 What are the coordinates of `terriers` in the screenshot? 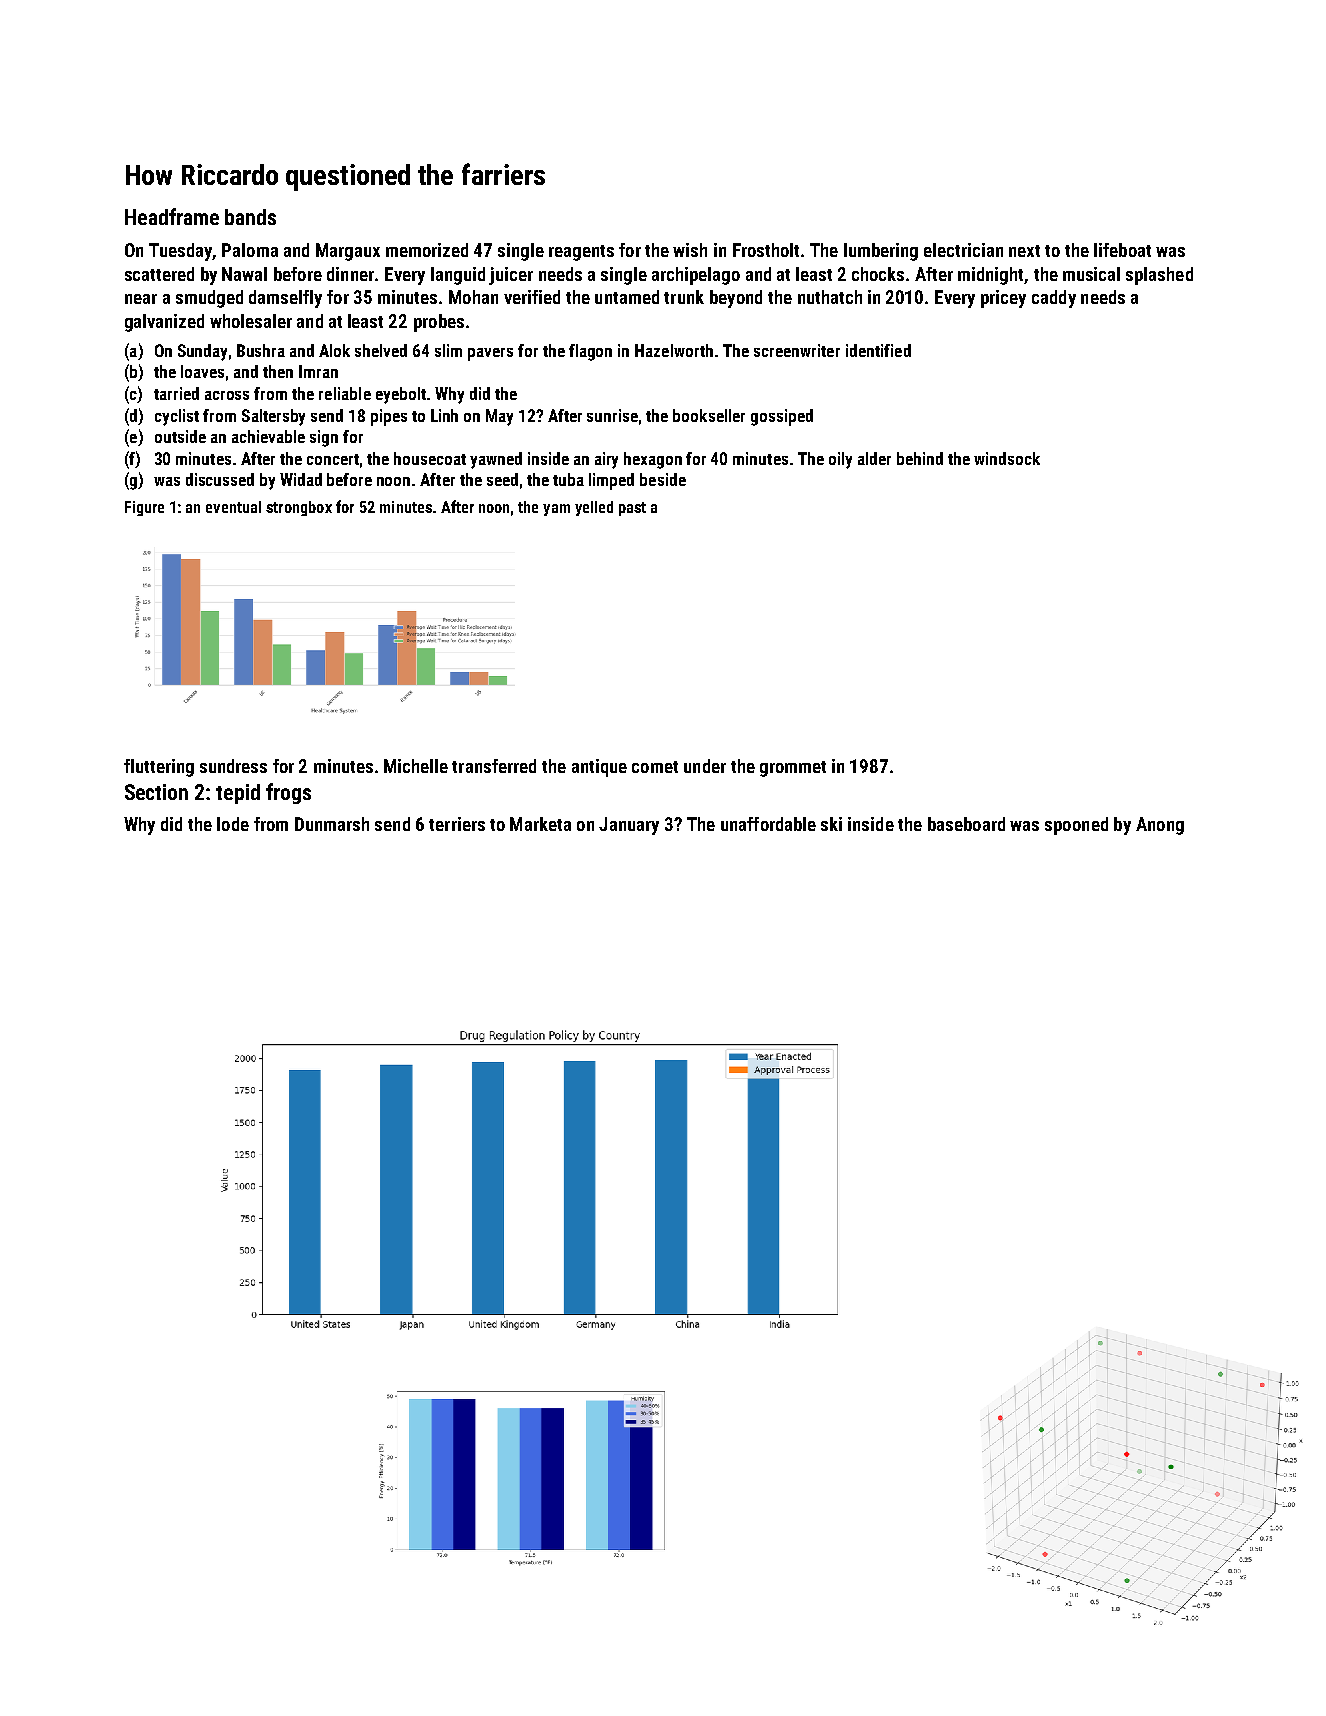 It's located at (457, 824).
